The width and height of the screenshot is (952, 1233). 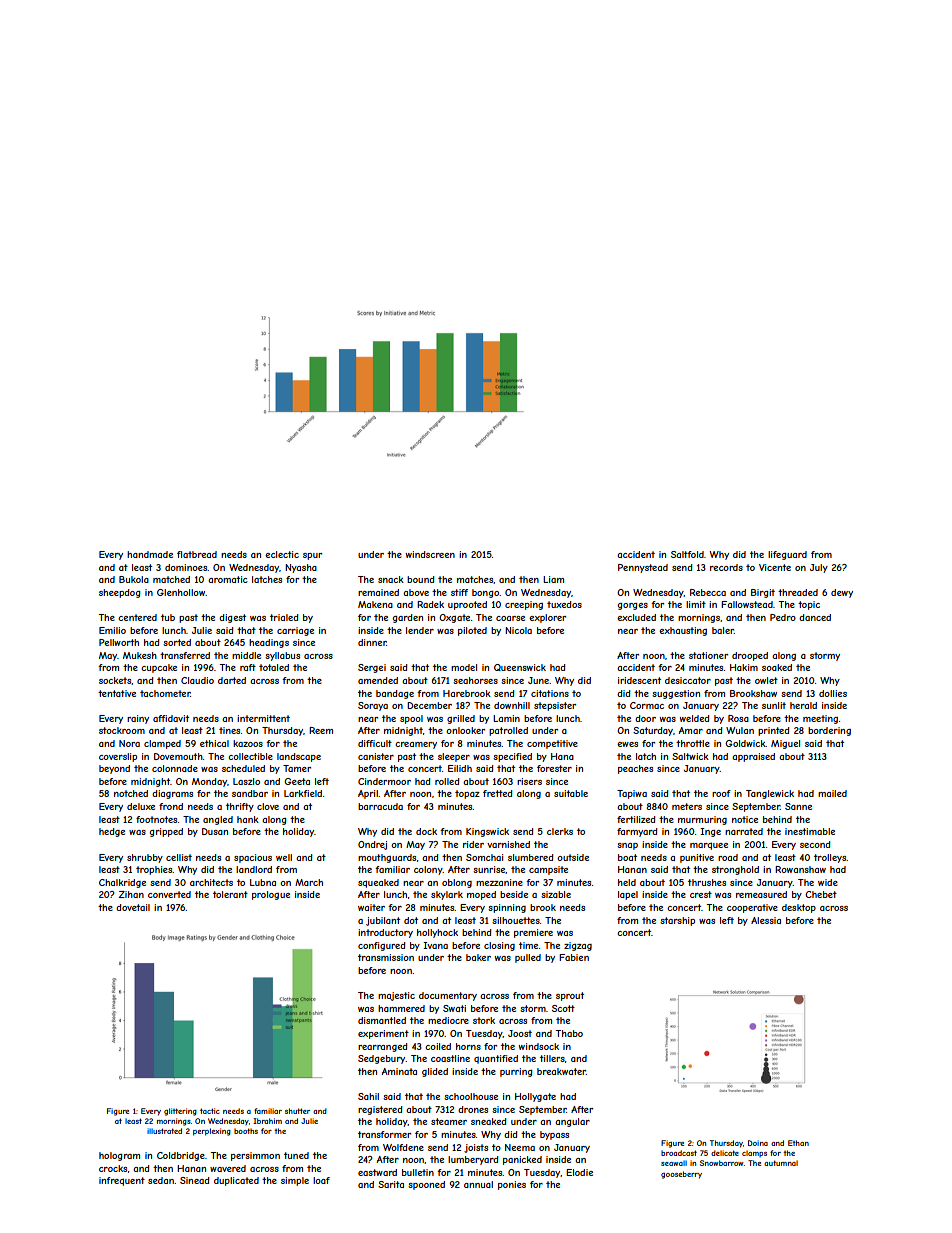 What do you see at coordinates (171, 718) in the screenshot?
I see `affidavit` at bounding box center [171, 718].
